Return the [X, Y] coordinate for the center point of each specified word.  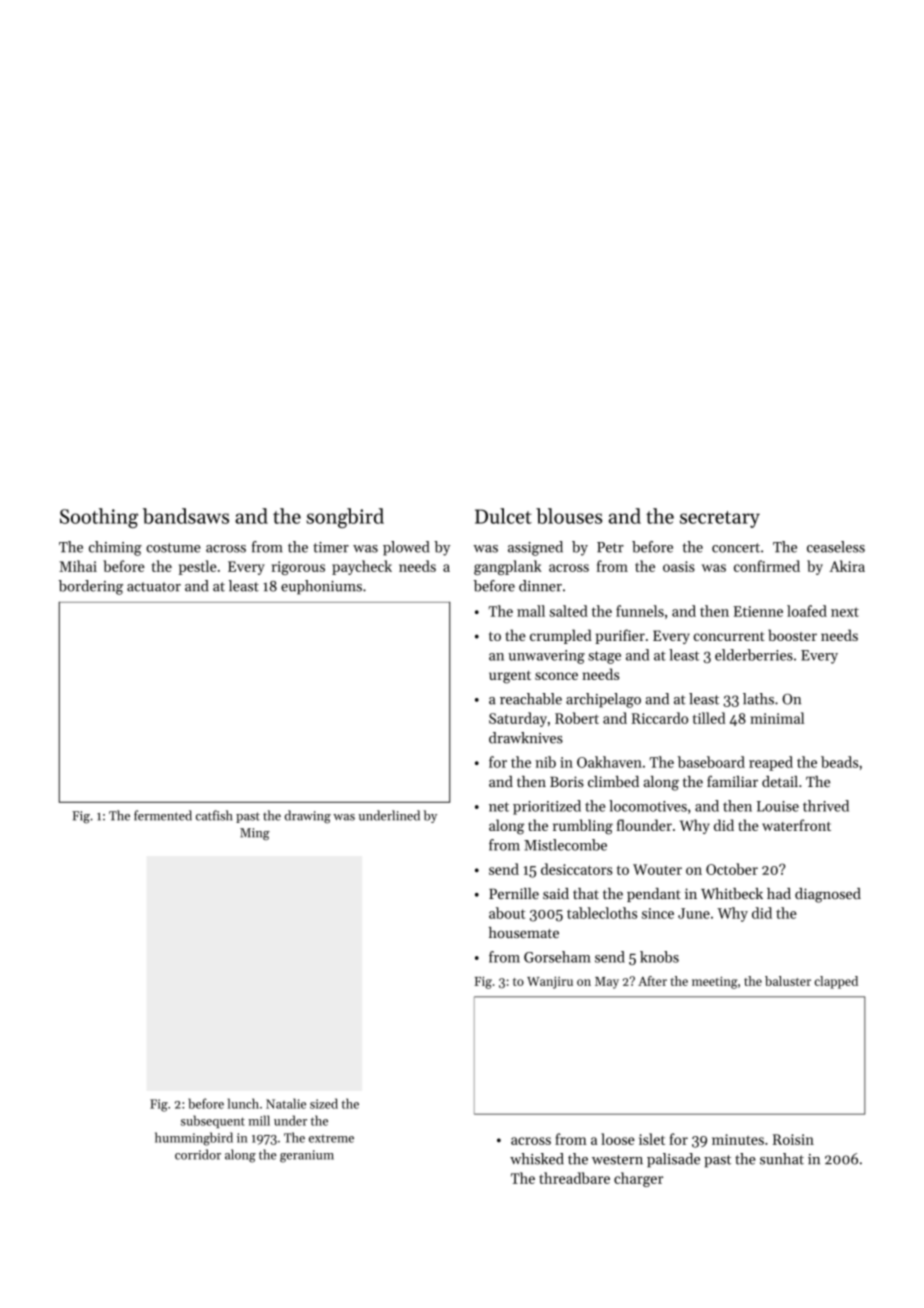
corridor [198, 1154]
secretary [720, 519]
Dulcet [503, 516]
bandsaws [186, 516]
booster [792, 635]
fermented [163, 815]
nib [545, 762]
